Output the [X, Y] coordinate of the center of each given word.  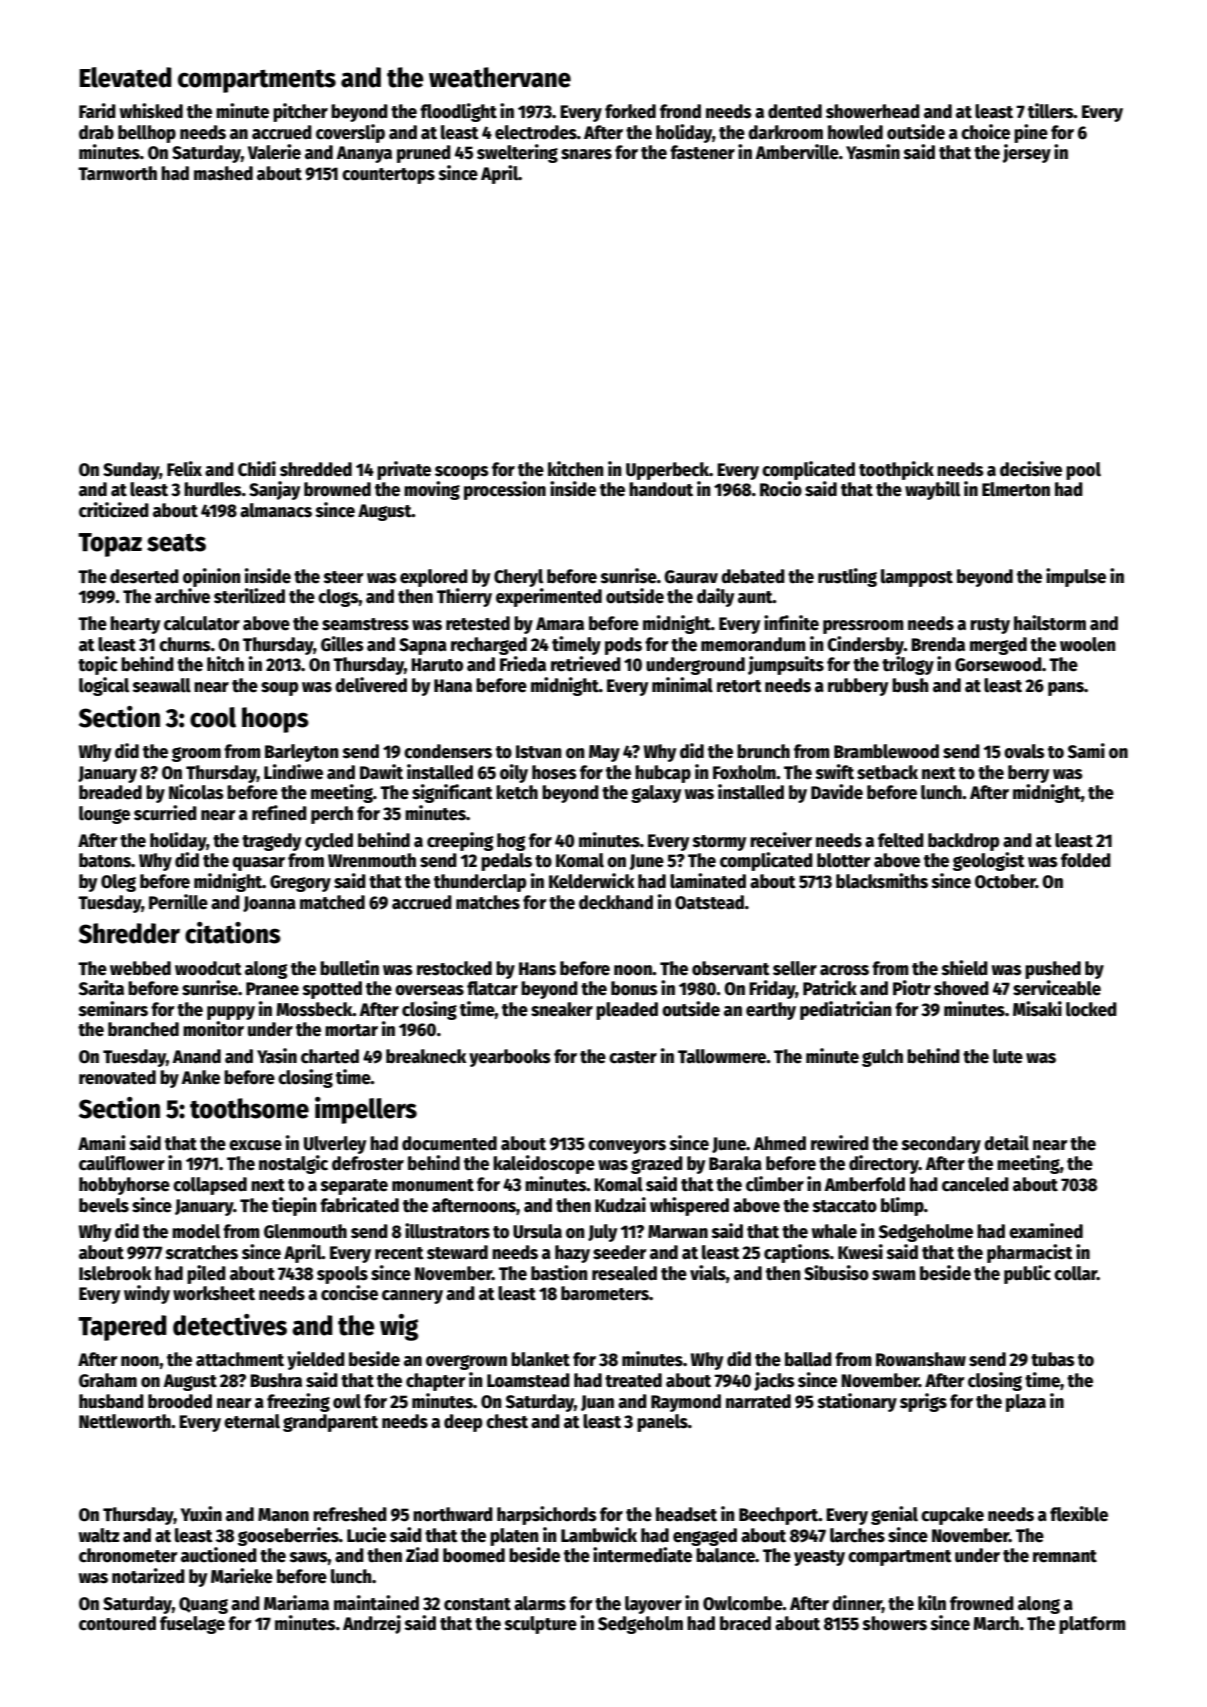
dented [795, 111]
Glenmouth [305, 1231]
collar [1075, 1273]
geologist [989, 861]
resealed [624, 1273]
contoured [117, 1623]
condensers [448, 751]
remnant [1065, 1556]
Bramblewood [886, 751]
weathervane [500, 77]
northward [453, 1514]
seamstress [365, 624]
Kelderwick [591, 881]
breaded [110, 792]
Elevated [125, 77]
